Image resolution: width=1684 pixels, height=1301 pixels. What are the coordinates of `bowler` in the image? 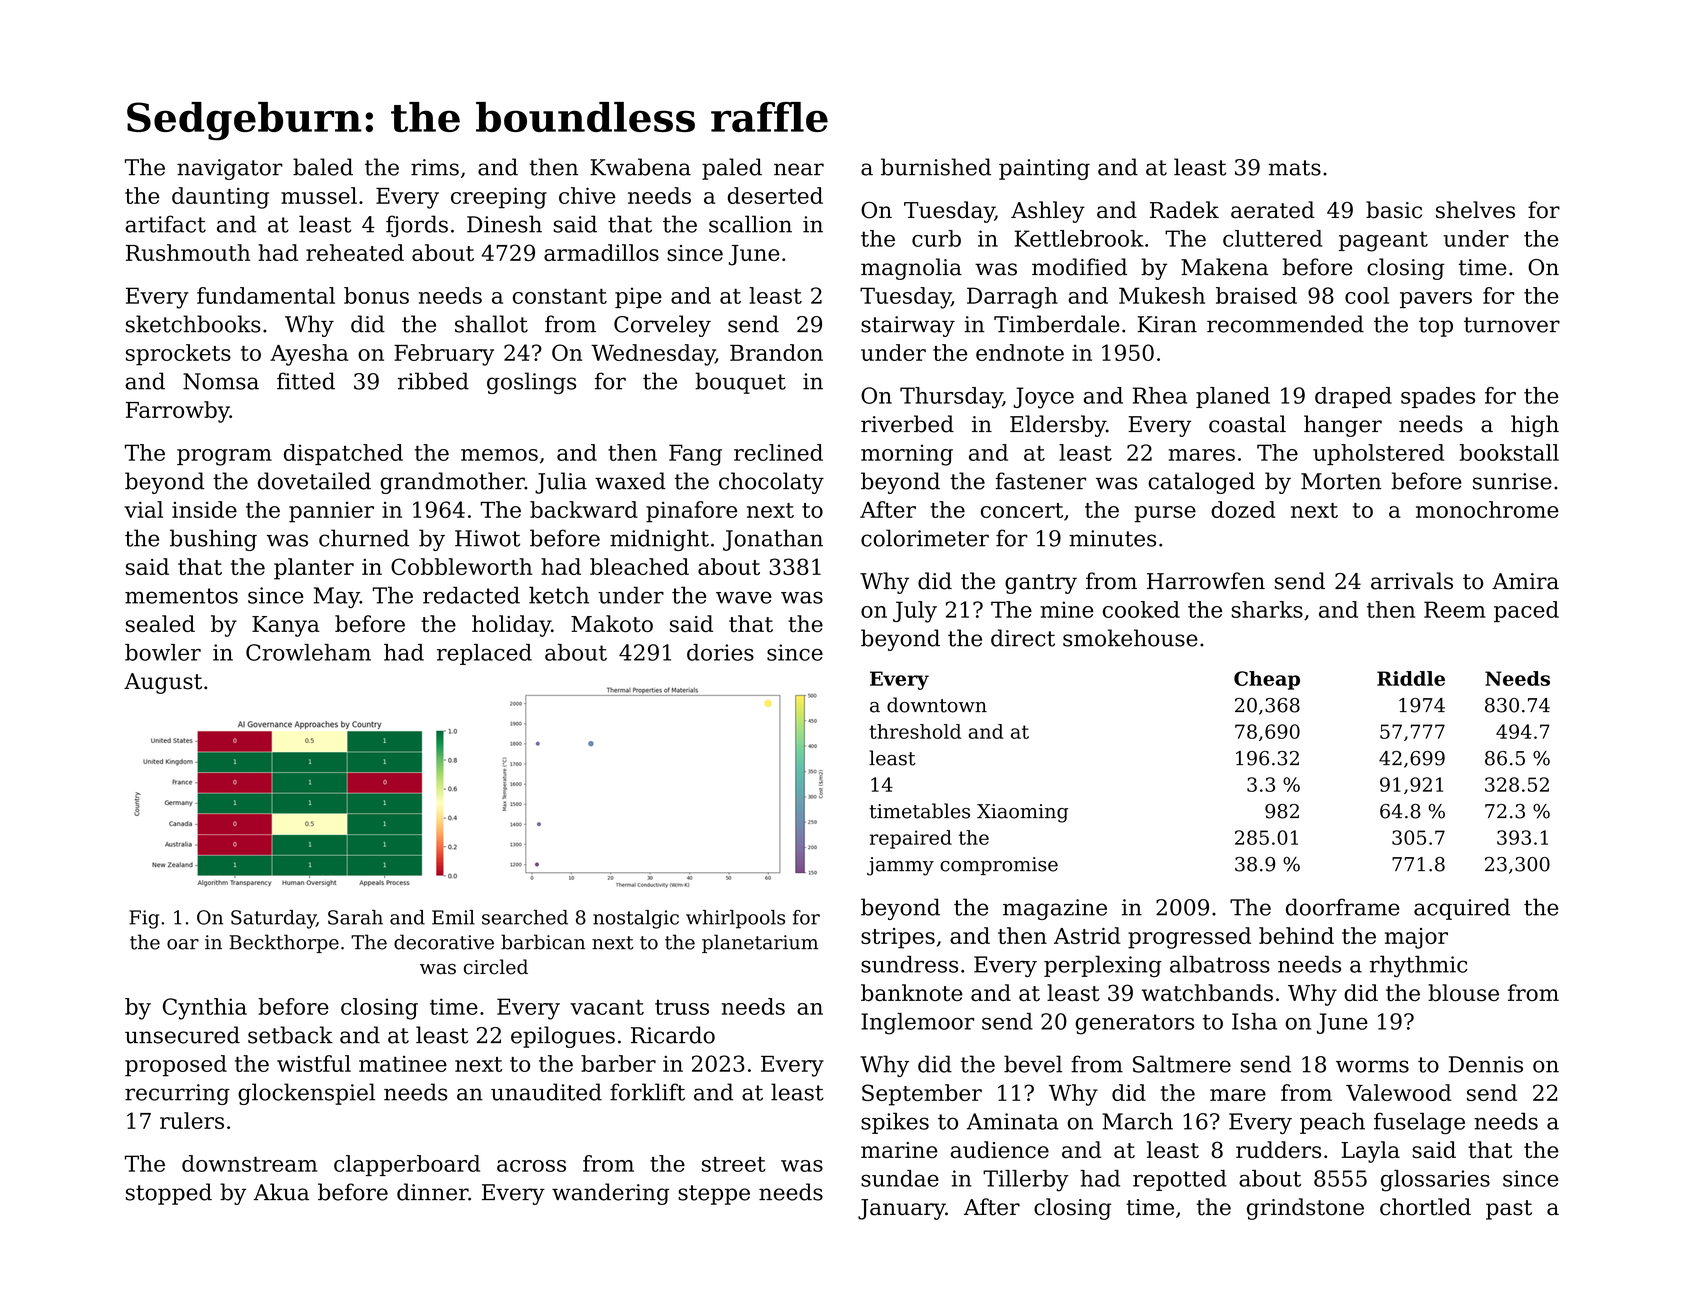 It's located at (163, 652).
